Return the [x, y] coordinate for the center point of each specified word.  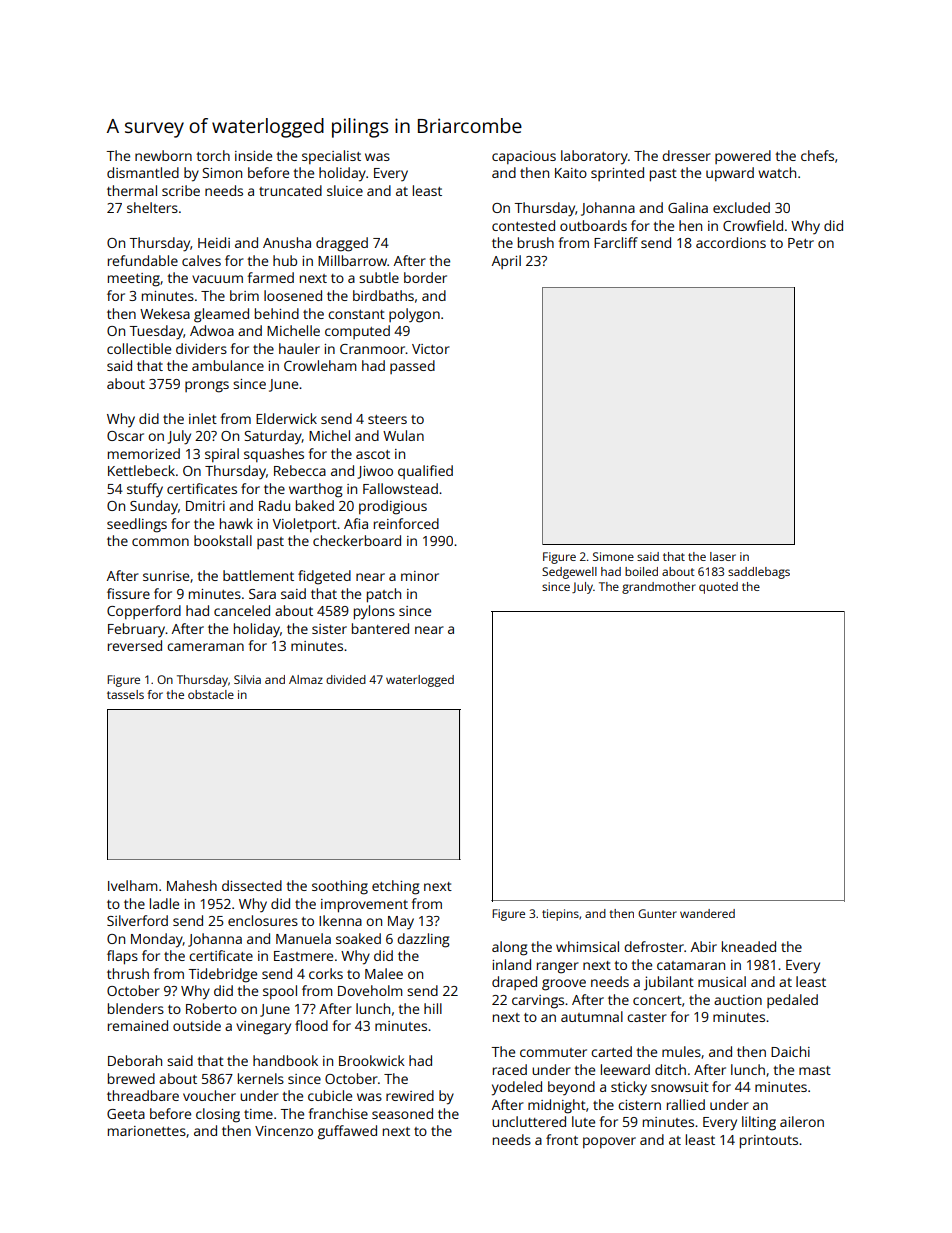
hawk [236, 523]
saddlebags [759, 573]
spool [280, 992]
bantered [380, 628]
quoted [718, 588]
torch [213, 155]
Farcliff [616, 242]
